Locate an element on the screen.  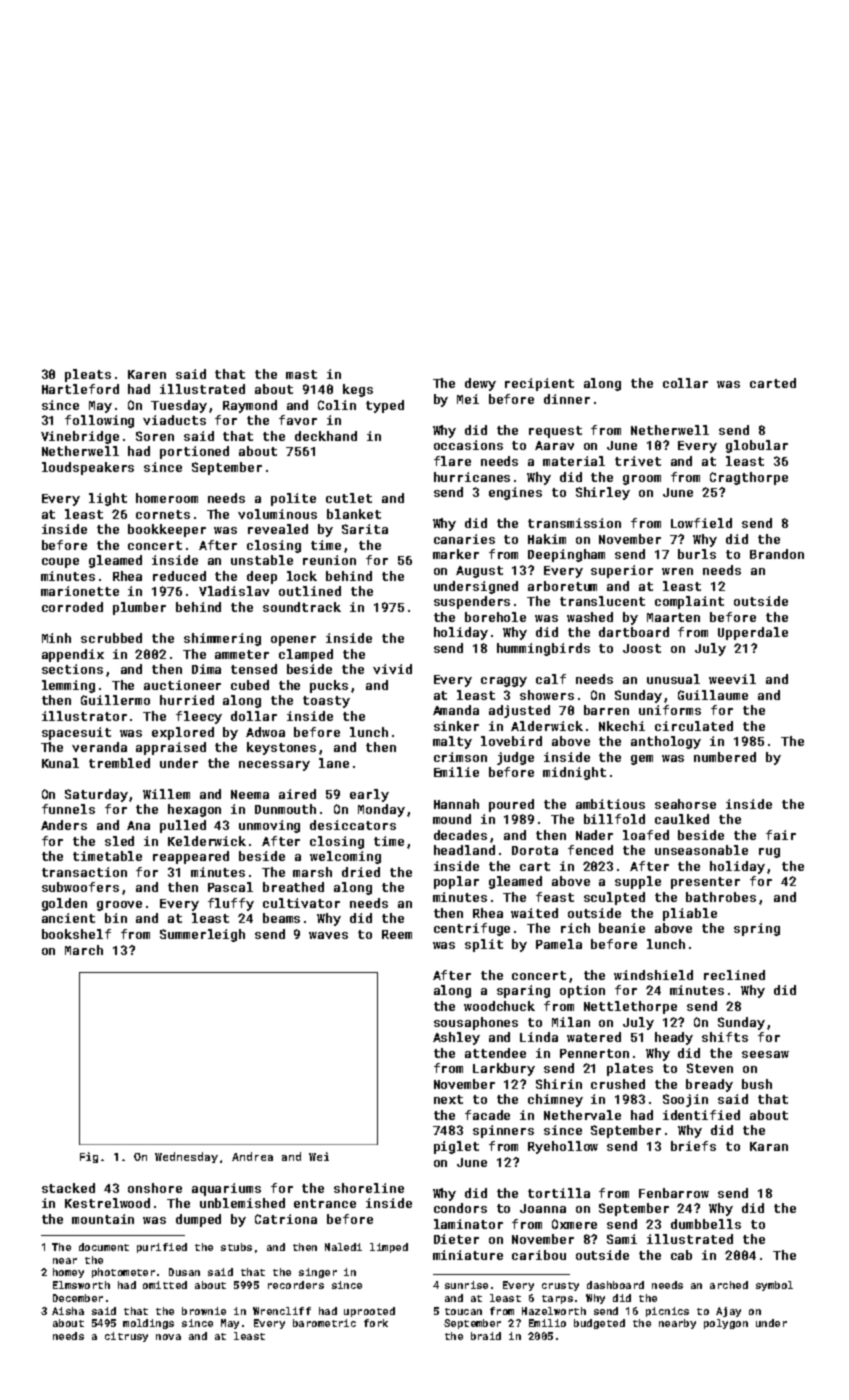
symbol is located at coordinates (774, 1286).
